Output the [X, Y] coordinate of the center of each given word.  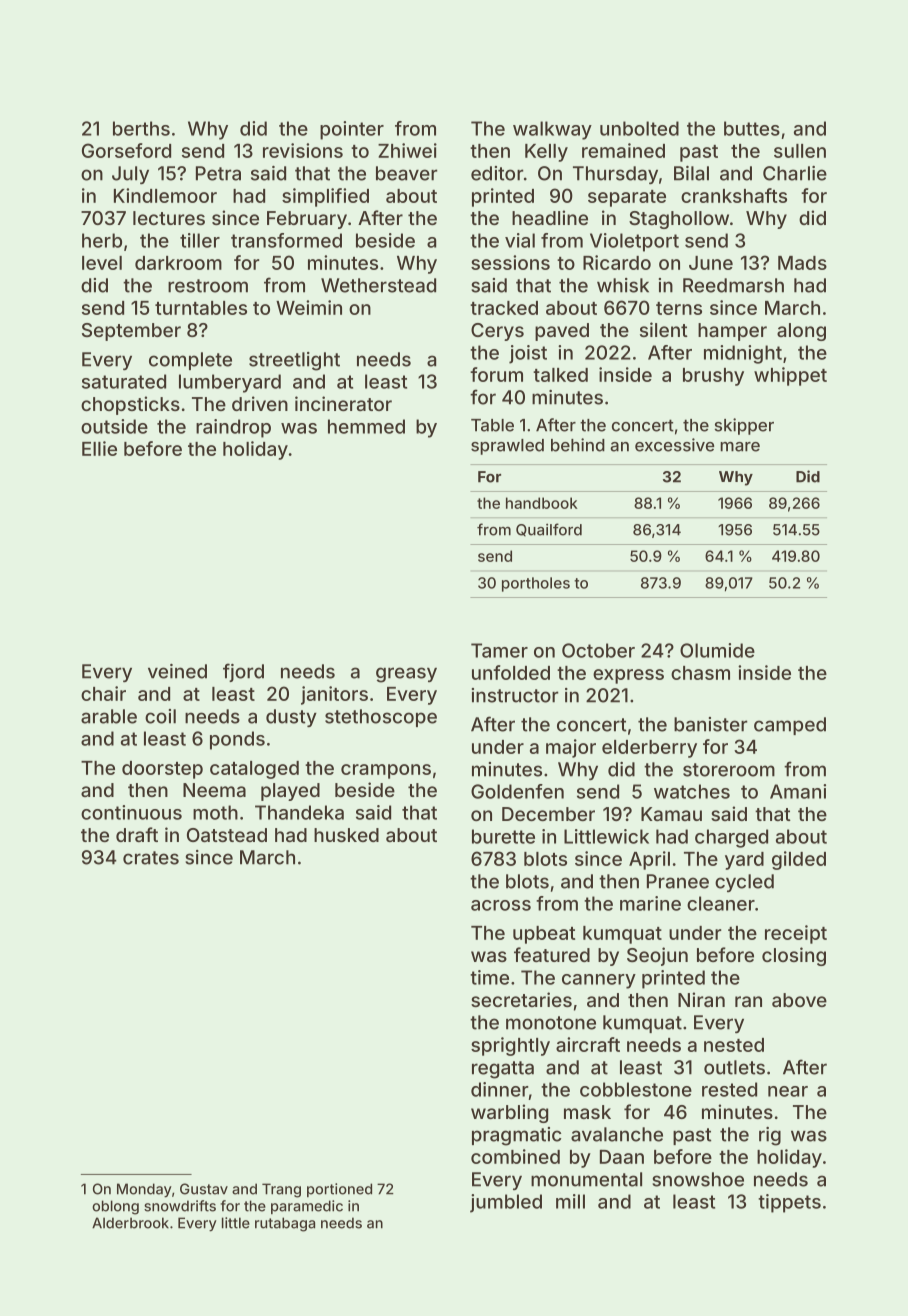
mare [740, 447]
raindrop [233, 428]
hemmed [366, 426]
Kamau [671, 814]
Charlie [795, 173]
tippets [789, 1203]
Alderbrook [130, 1223]
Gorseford [126, 150]
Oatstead [227, 835]
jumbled [506, 1203]
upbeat [544, 935]
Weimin [309, 307]
